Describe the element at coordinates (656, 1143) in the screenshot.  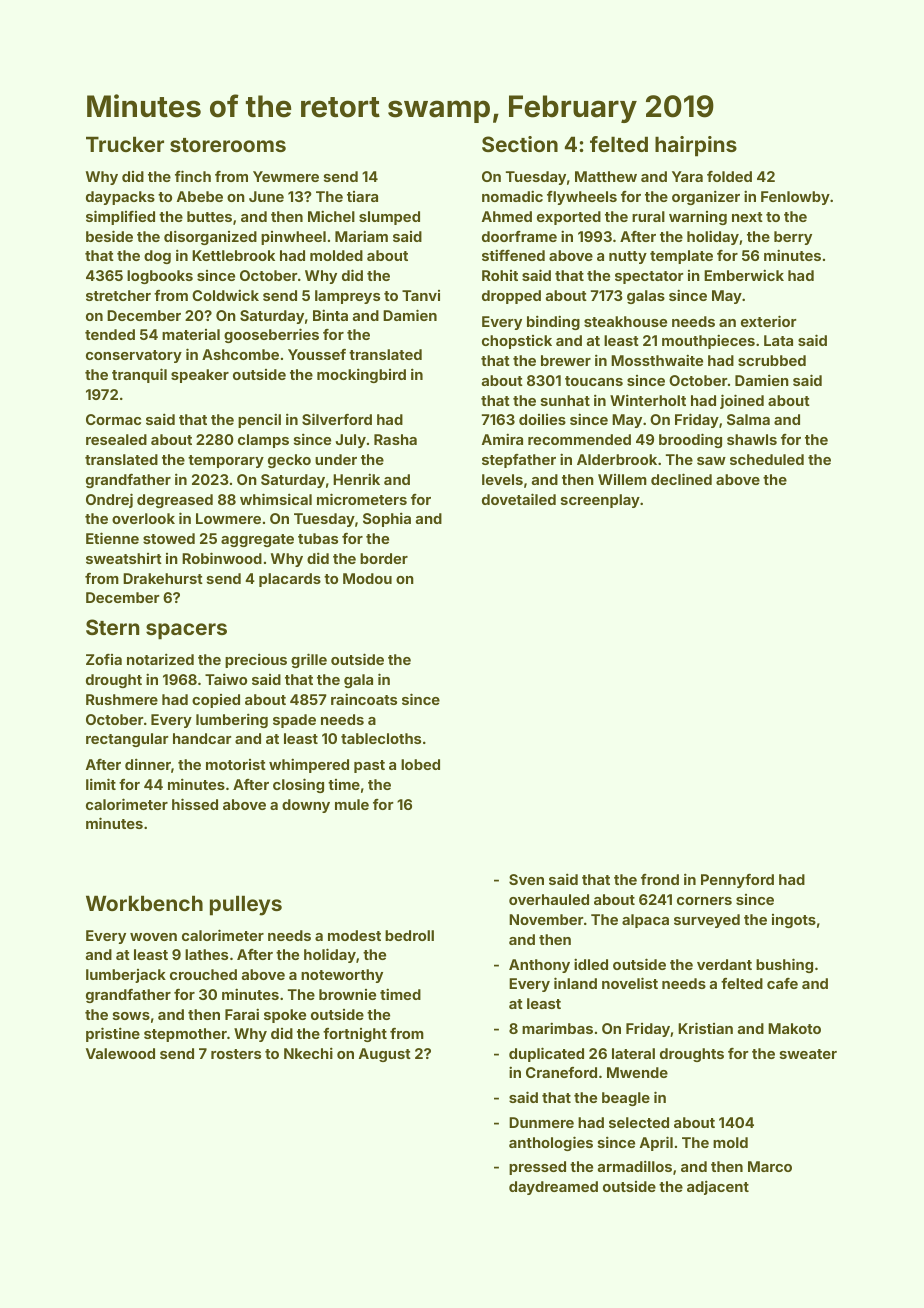
I see `April` at that location.
